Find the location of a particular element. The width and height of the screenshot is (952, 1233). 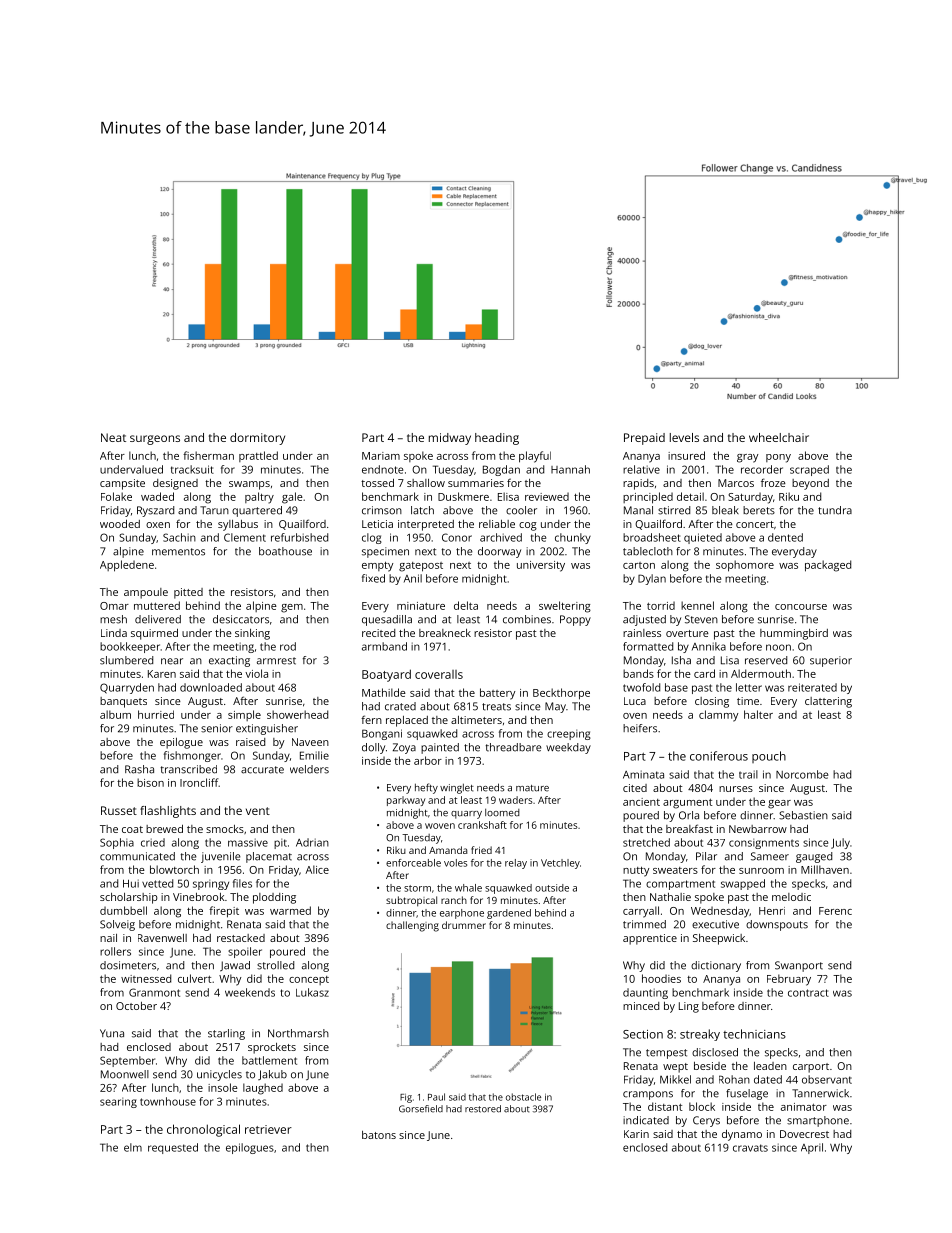

treats is located at coordinates (496, 707).
